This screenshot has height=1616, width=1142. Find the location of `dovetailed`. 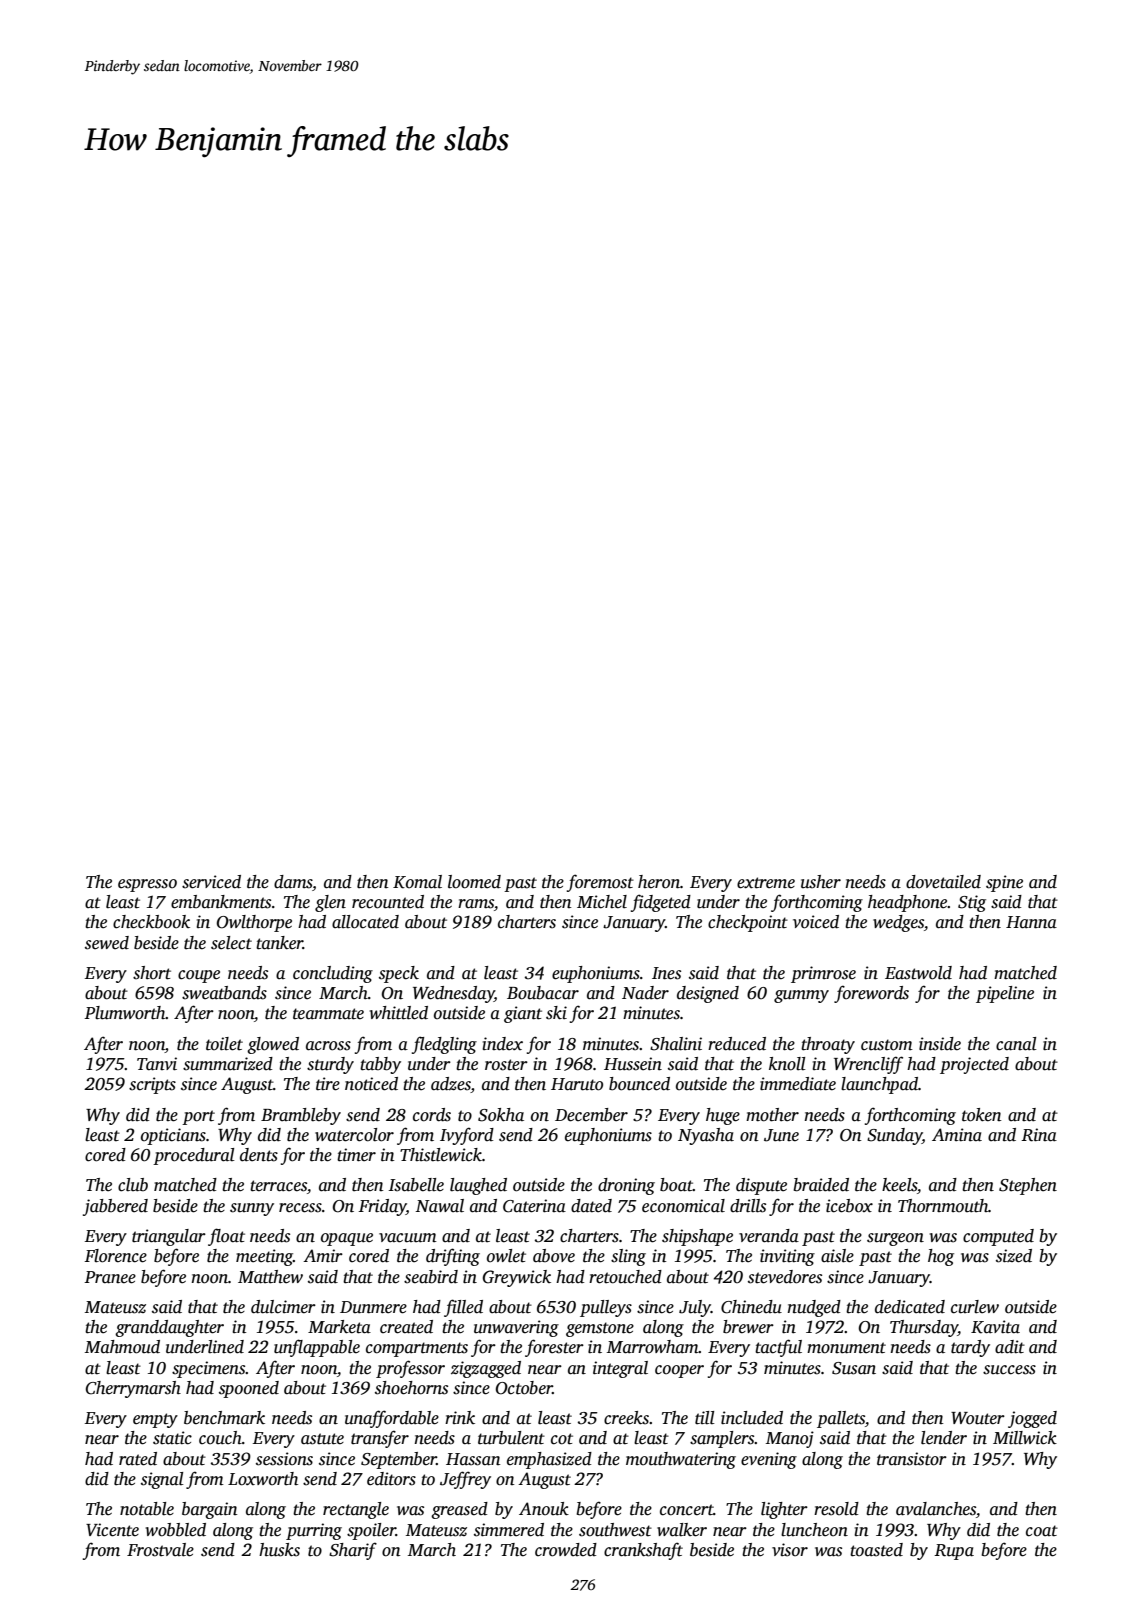

dovetailed is located at coordinates (943, 882).
